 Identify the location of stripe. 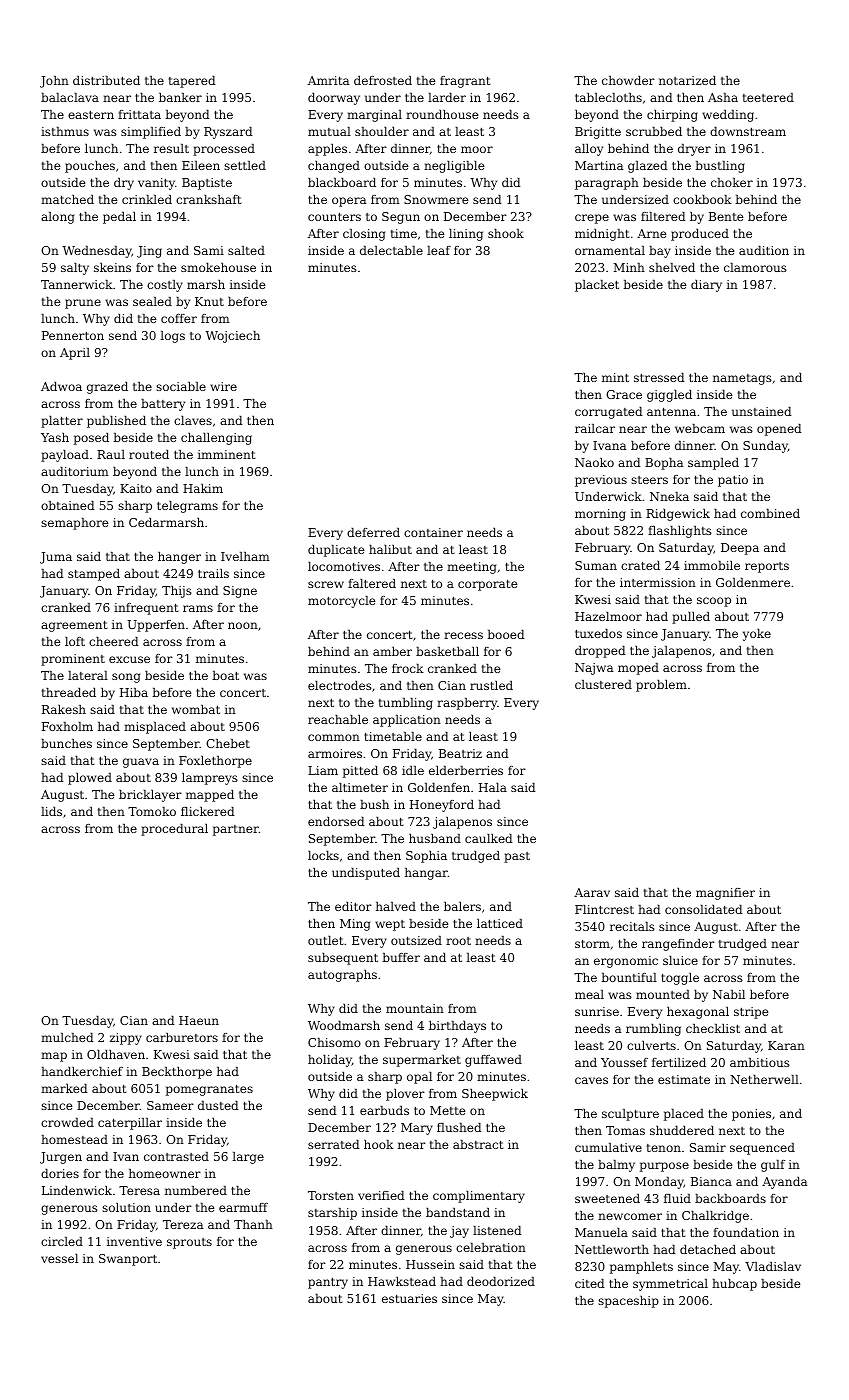
(751, 1013).
